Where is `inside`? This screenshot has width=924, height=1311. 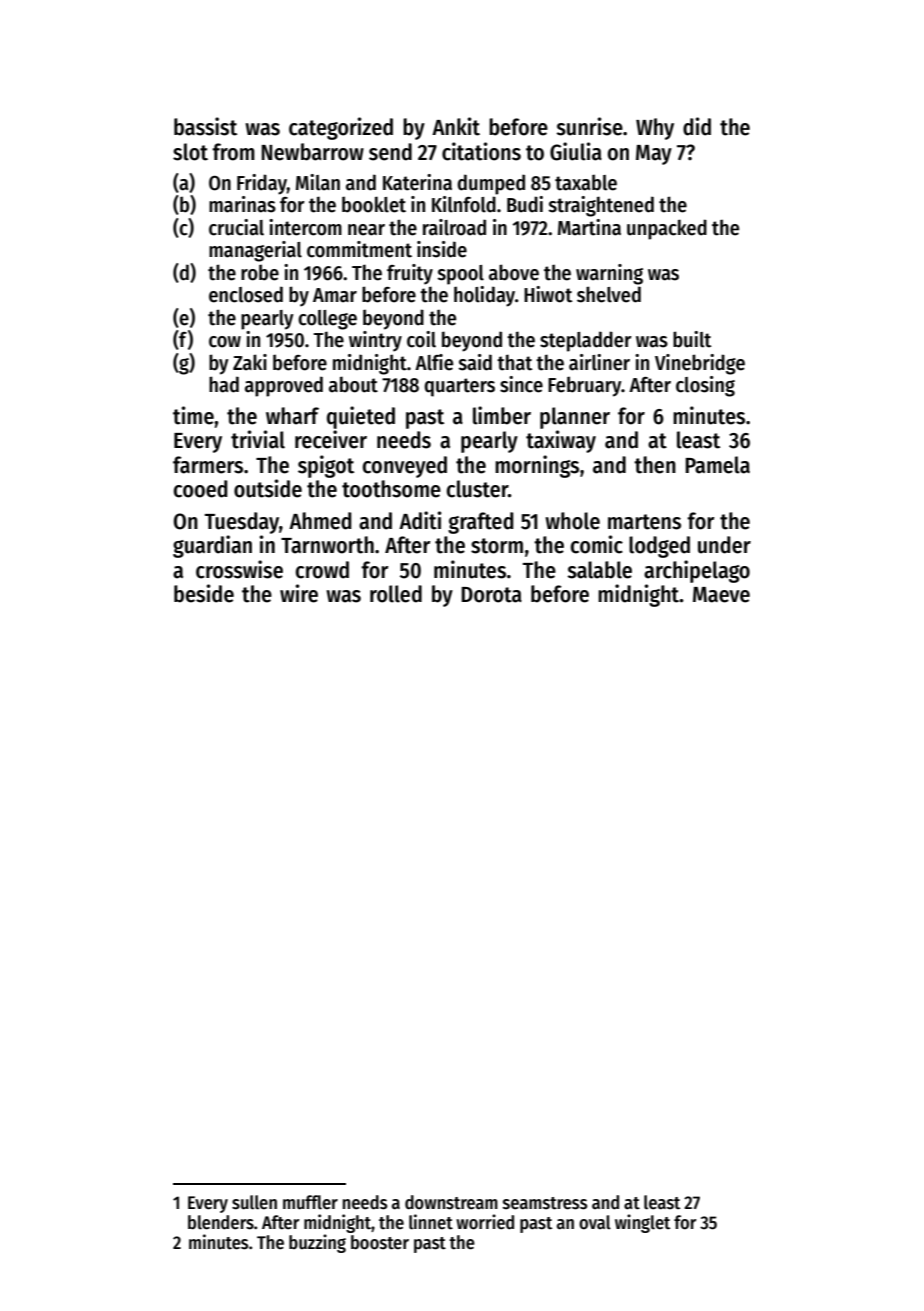 inside is located at coordinates (442, 249).
